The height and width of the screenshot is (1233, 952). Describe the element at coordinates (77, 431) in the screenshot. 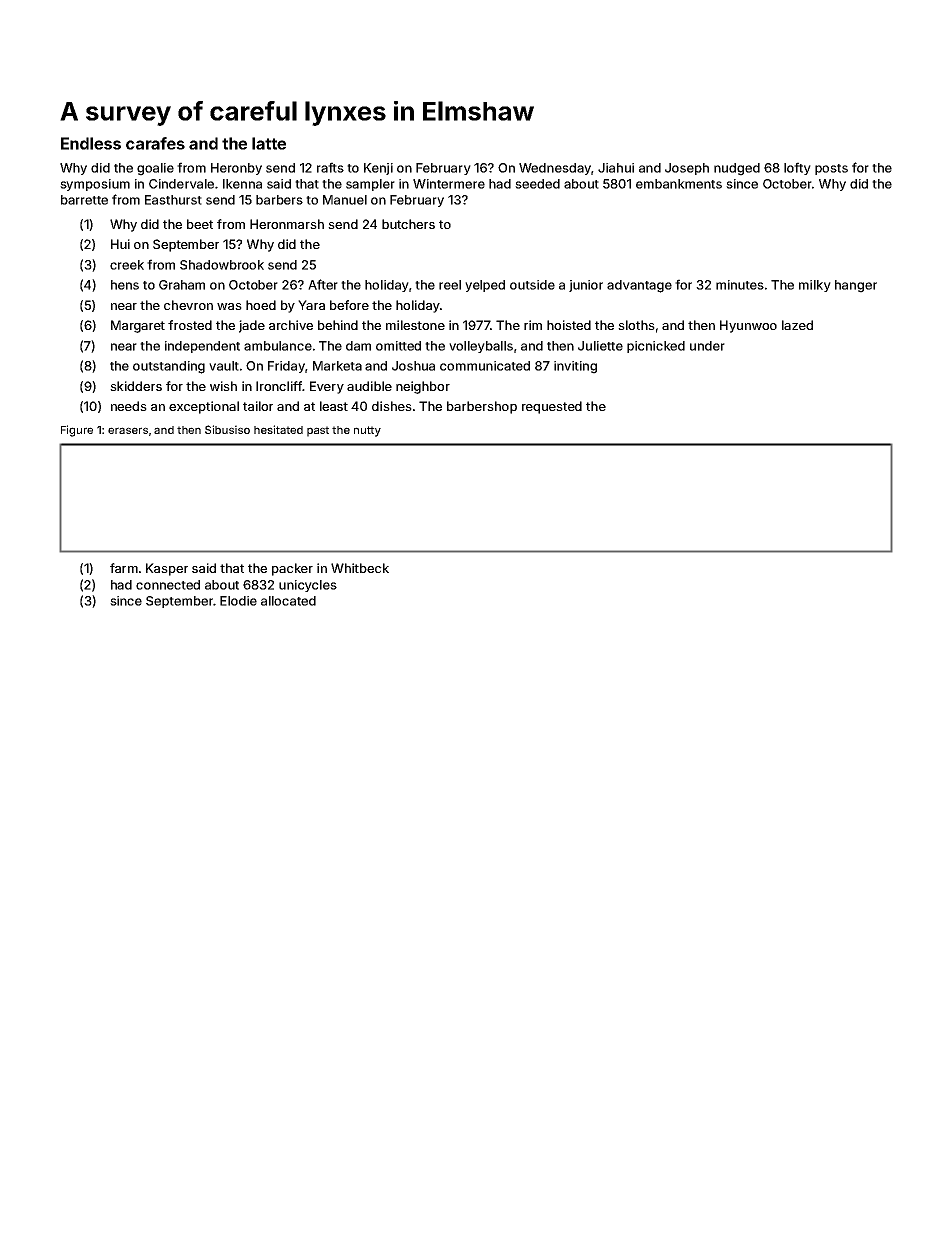

I see `Figure` at that location.
